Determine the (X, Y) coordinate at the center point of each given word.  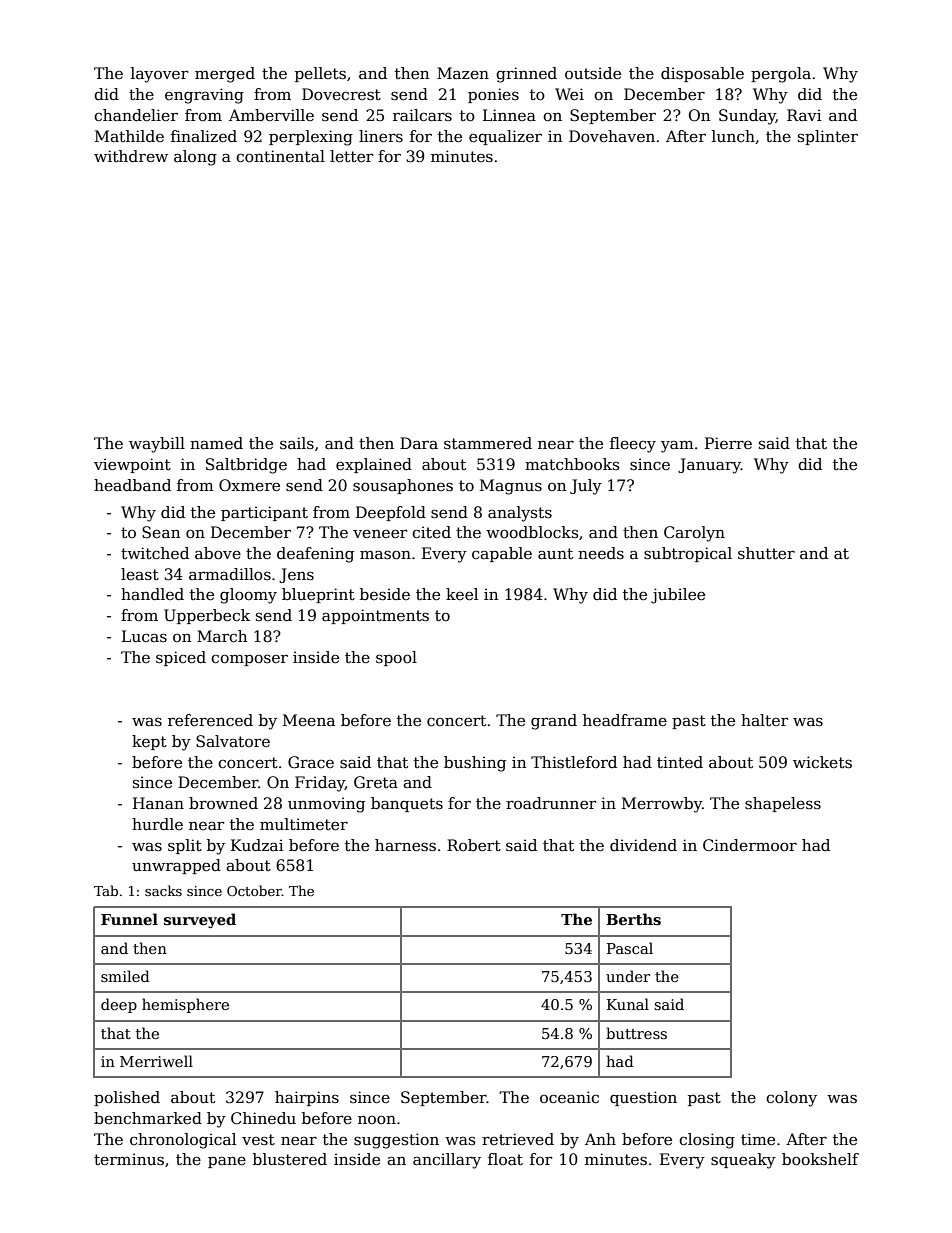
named (216, 443)
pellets (320, 74)
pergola (781, 75)
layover (159, 75)
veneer (380, 534)
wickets (822, 762)
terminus (129, 1159)
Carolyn (694, 534)
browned (223, 803)
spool (396, 658)
